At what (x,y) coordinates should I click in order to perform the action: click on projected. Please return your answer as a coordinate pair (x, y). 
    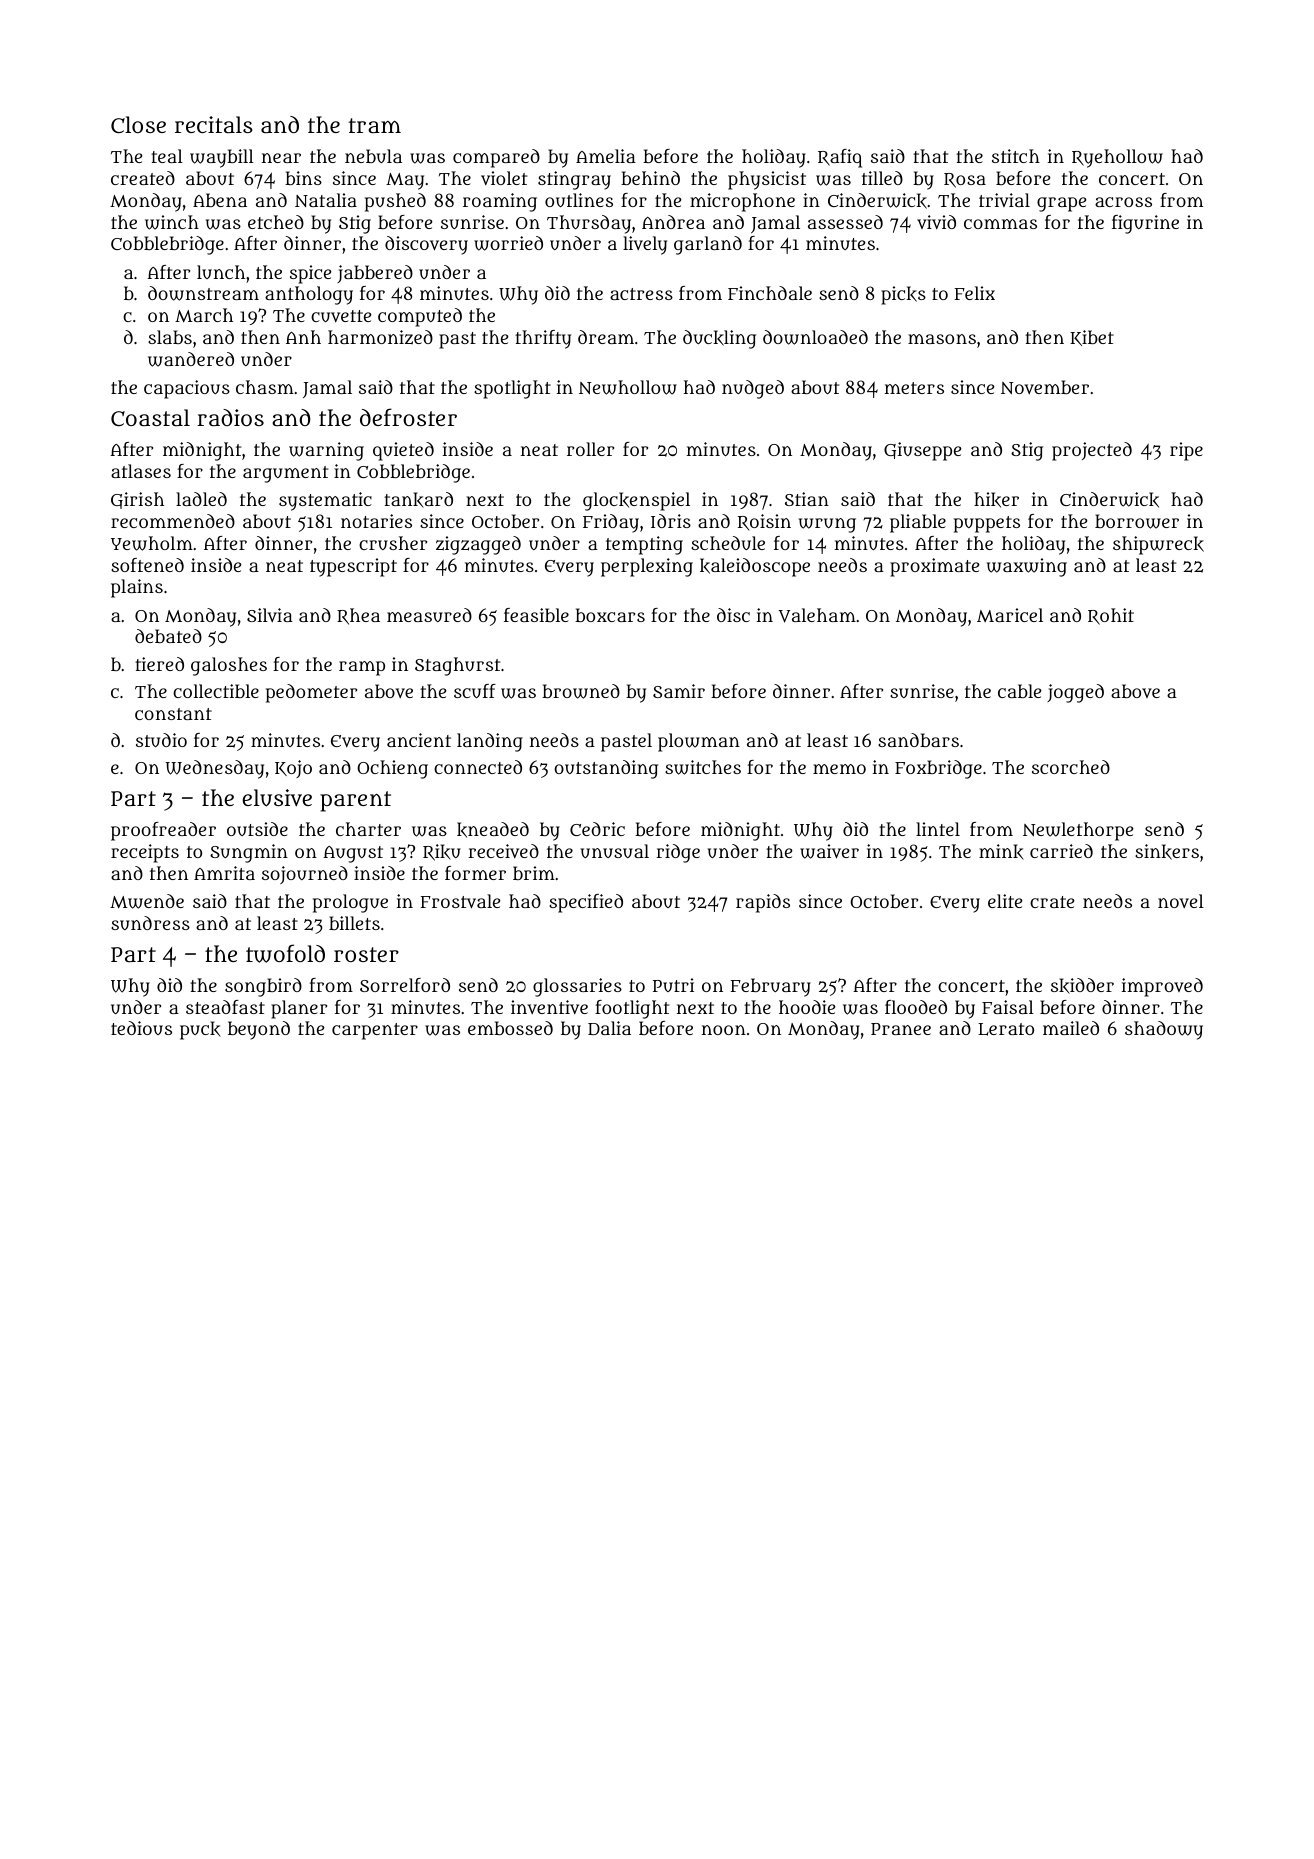
    Looking at the image, I should click on (1092, 451).
